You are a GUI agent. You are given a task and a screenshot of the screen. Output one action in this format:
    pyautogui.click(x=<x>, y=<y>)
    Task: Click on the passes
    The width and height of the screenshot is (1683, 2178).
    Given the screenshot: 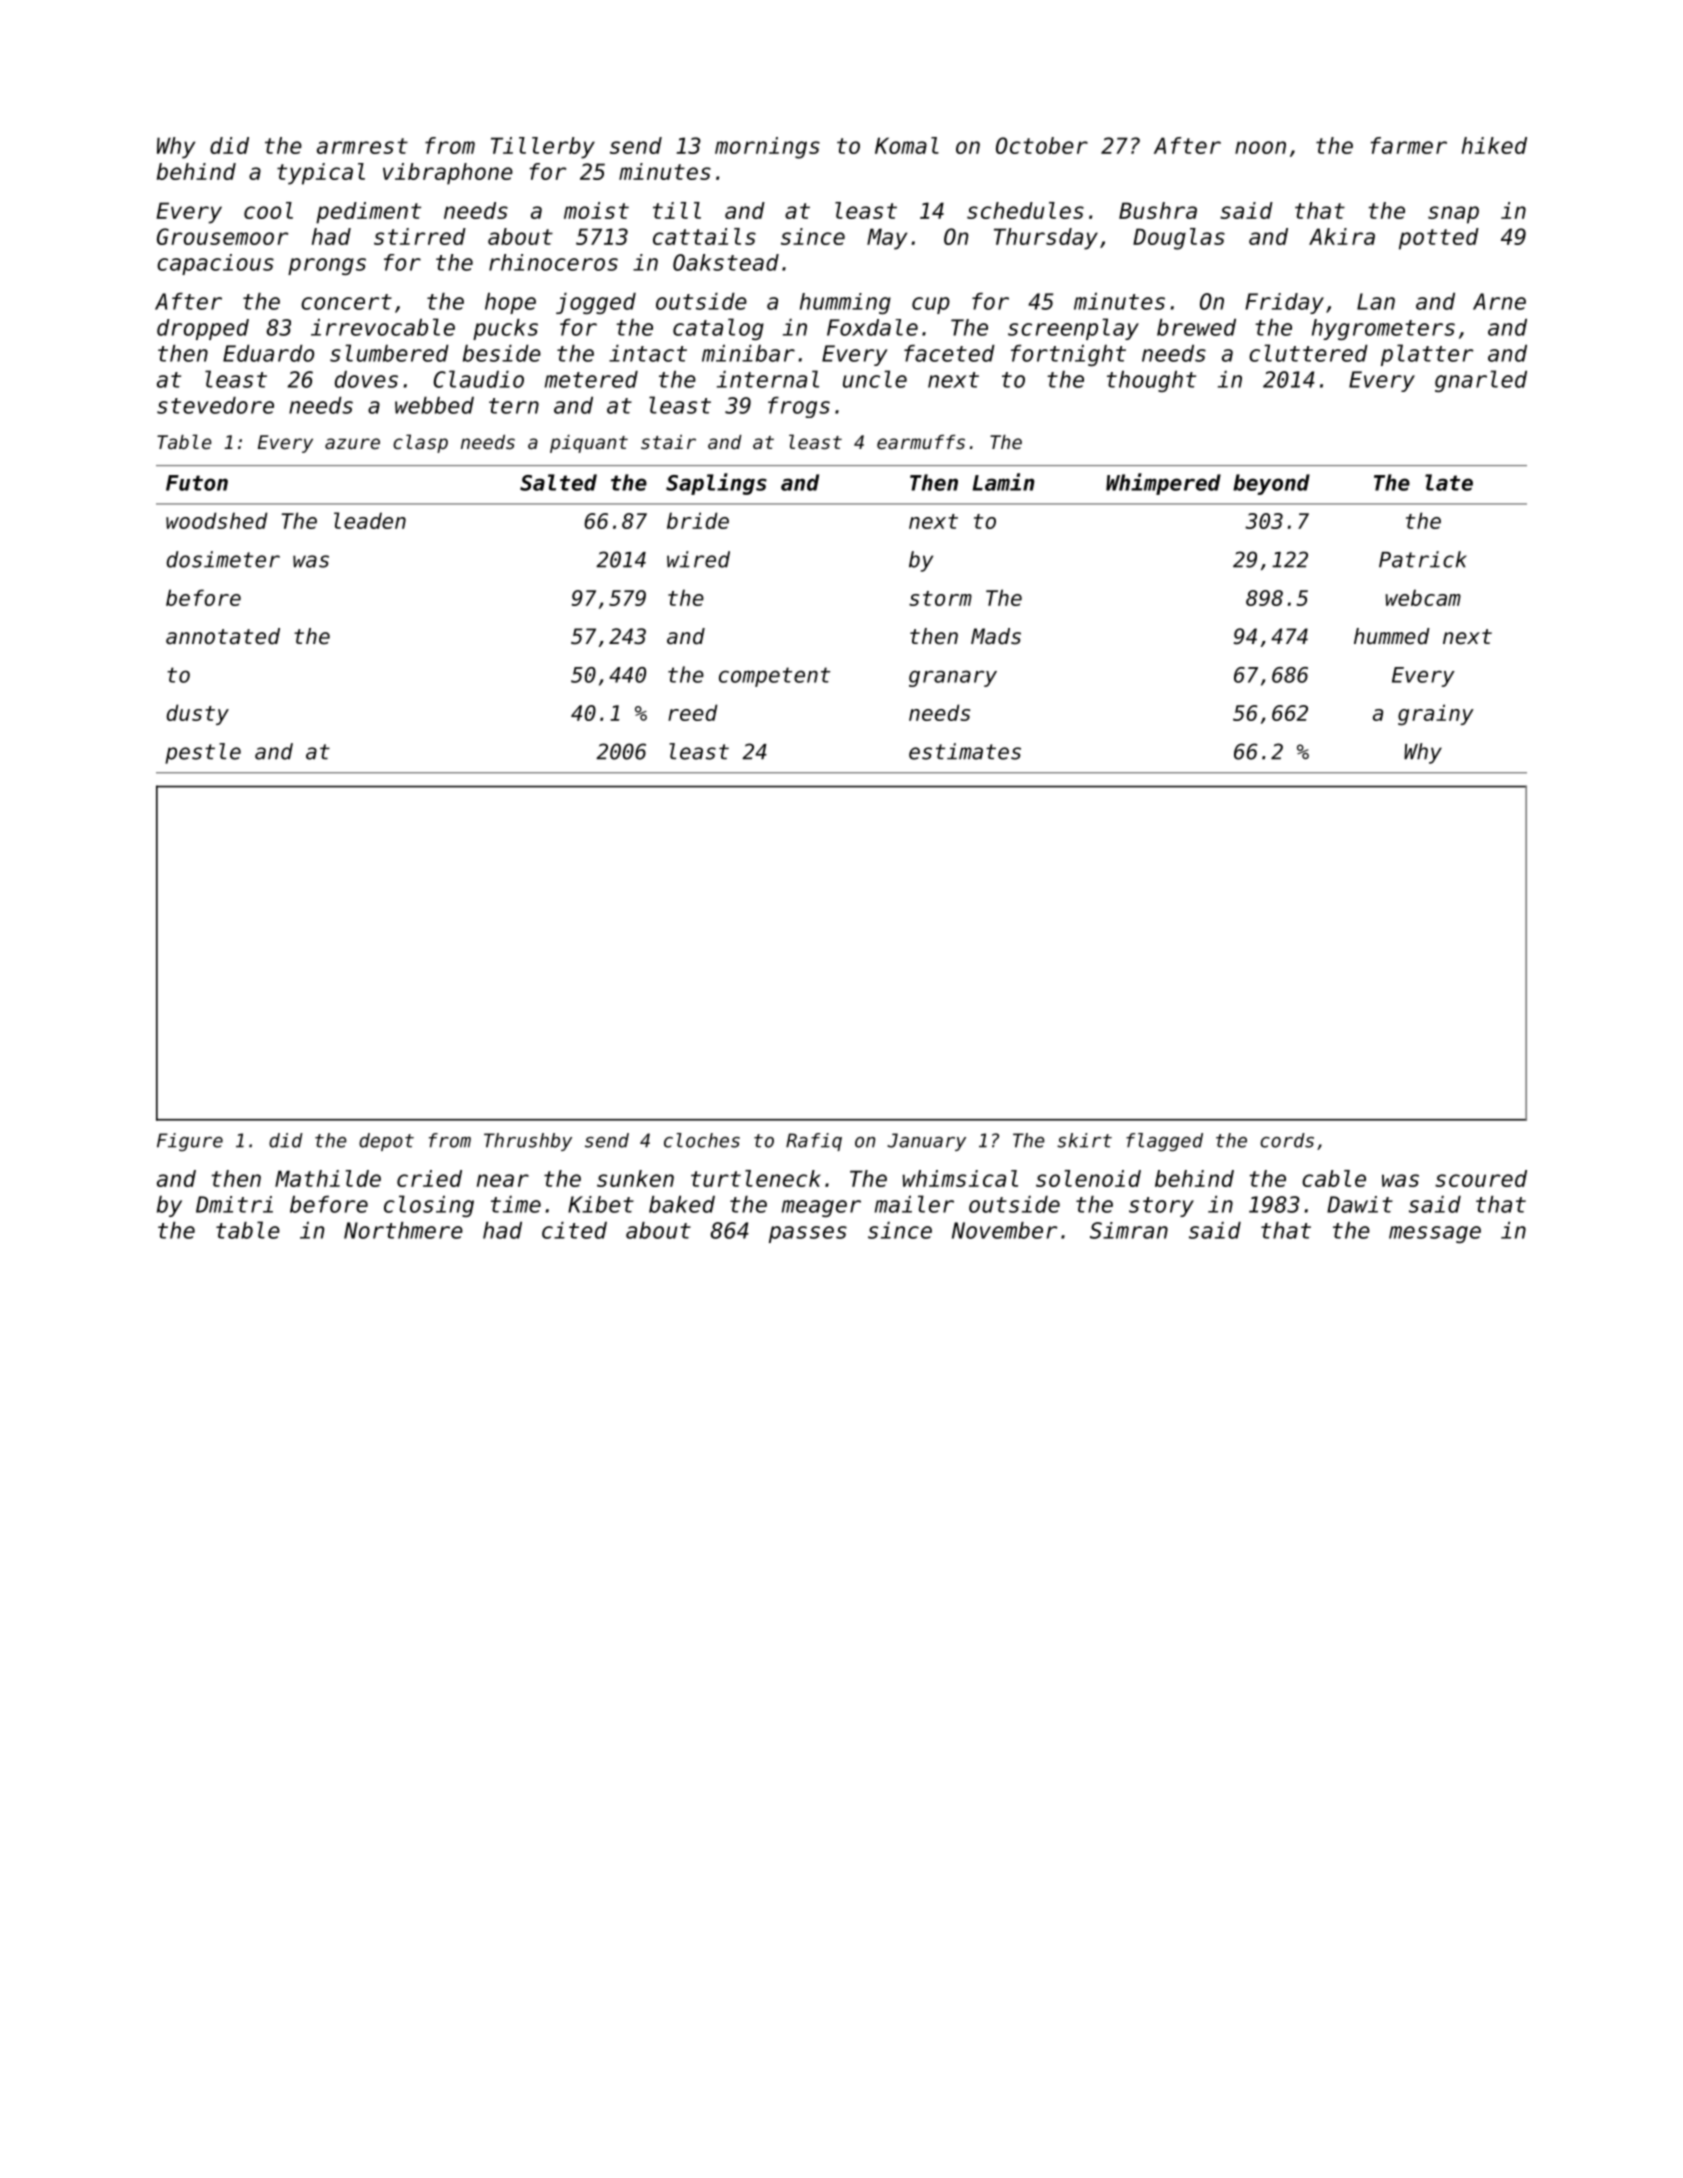 What is the action you would take?
    pyautogui.click(x=808, y=1234)
